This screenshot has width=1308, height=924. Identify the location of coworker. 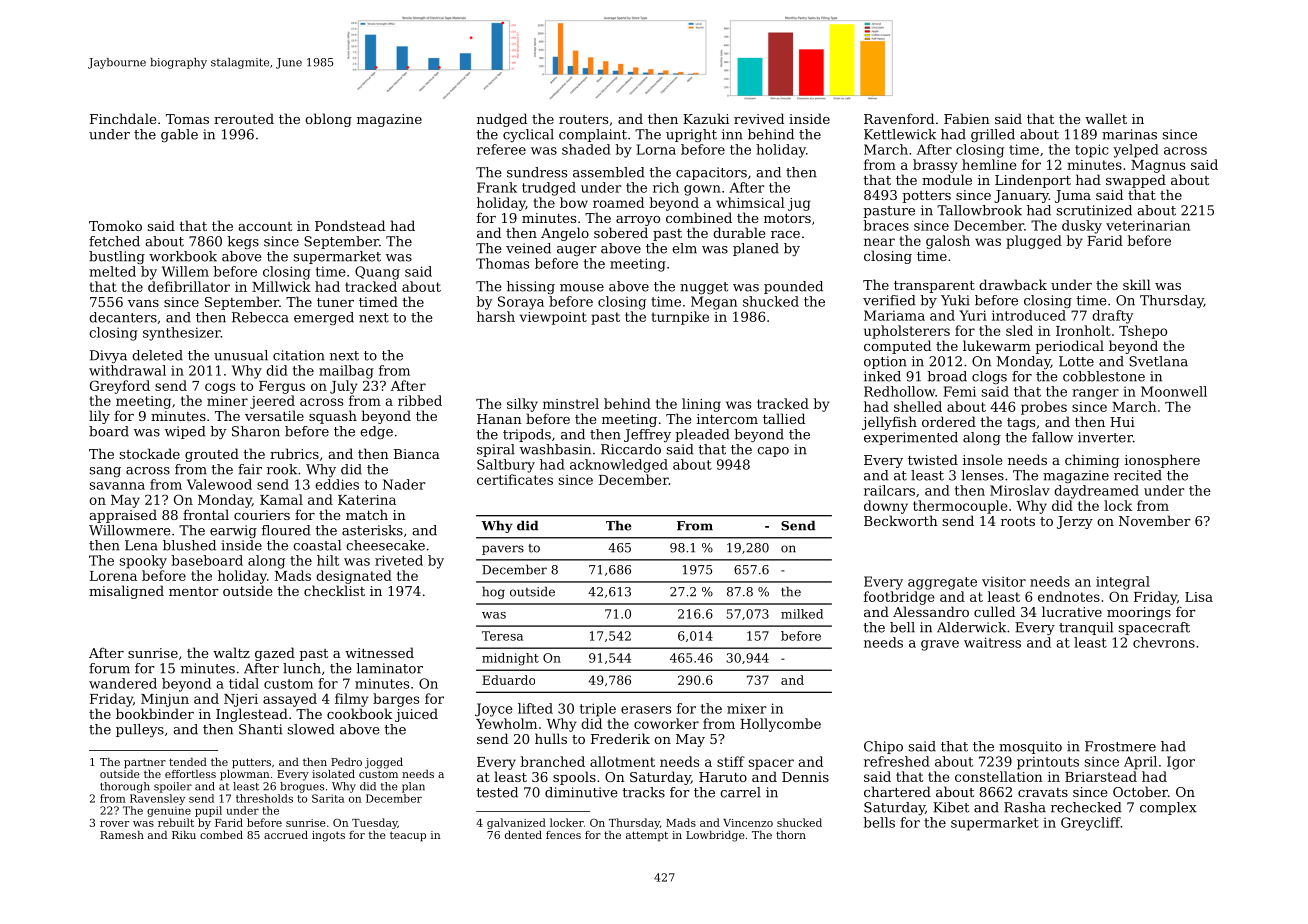
(666, 723).
